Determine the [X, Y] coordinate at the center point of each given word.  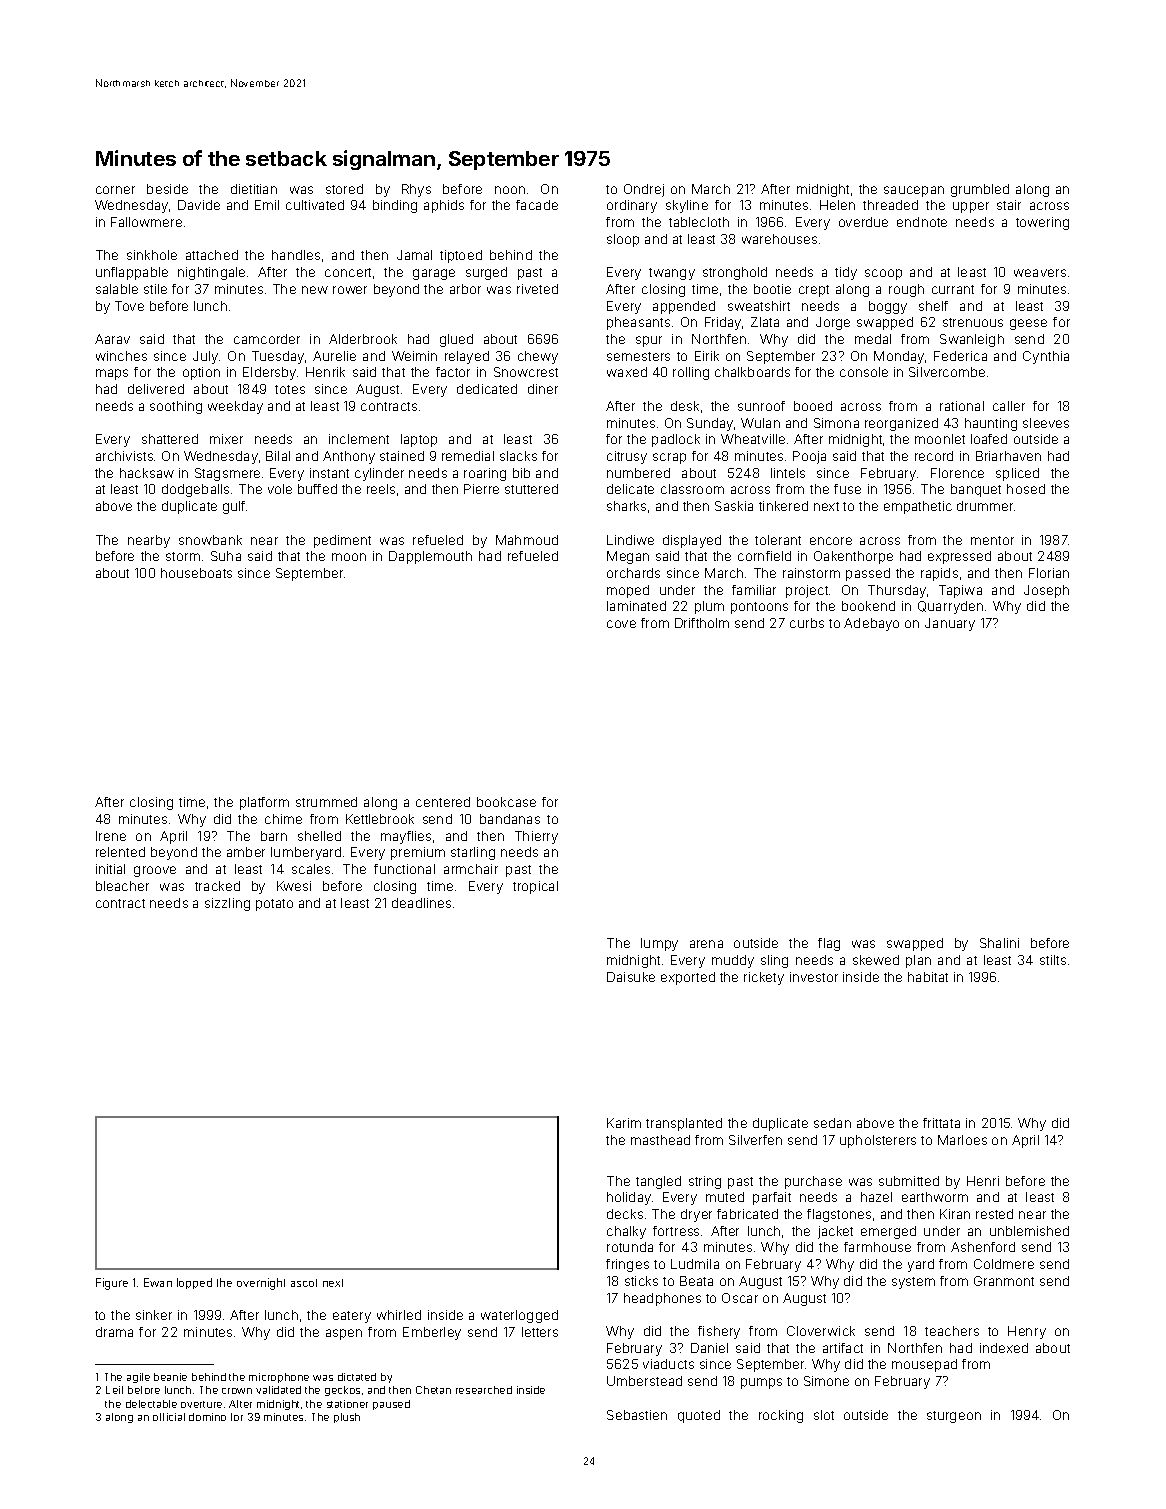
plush [347, 1418]
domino [207, 1417]
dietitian [254, 189]
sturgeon [954, 1417]
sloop [623, 240]
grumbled [980, 190]
